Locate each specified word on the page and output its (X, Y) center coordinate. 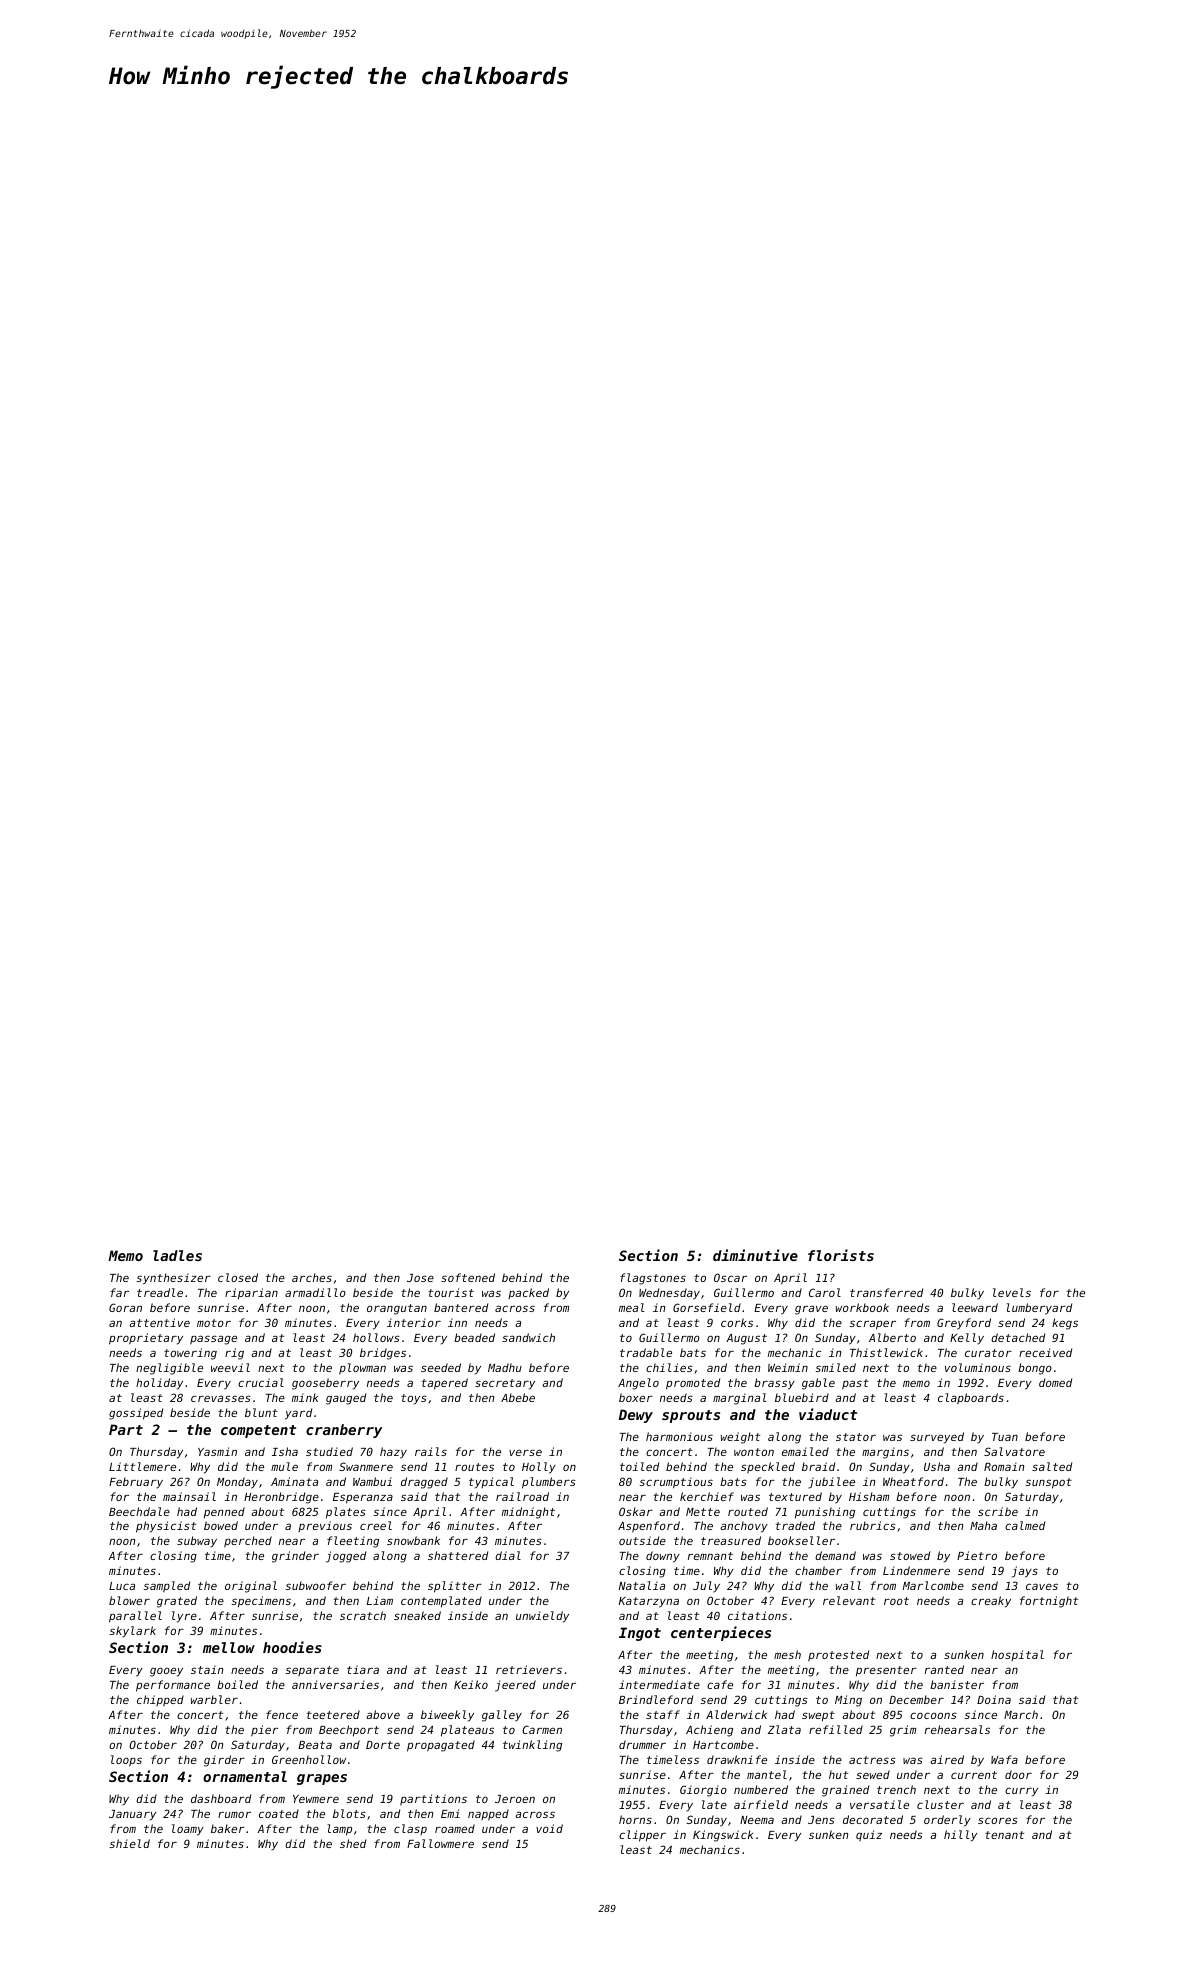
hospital (1017, 1655)
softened (468, 1277)
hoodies (292, 1647)
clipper (642, 1836)
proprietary (146, 1339)
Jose (420, 1278)
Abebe (518, 1397)
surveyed (937, 1438)
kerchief (707, 1496)
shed (353, 1843)
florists (841, 1255)
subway (197, 1541)
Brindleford (656, 1699)
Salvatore (1014, 1451)
